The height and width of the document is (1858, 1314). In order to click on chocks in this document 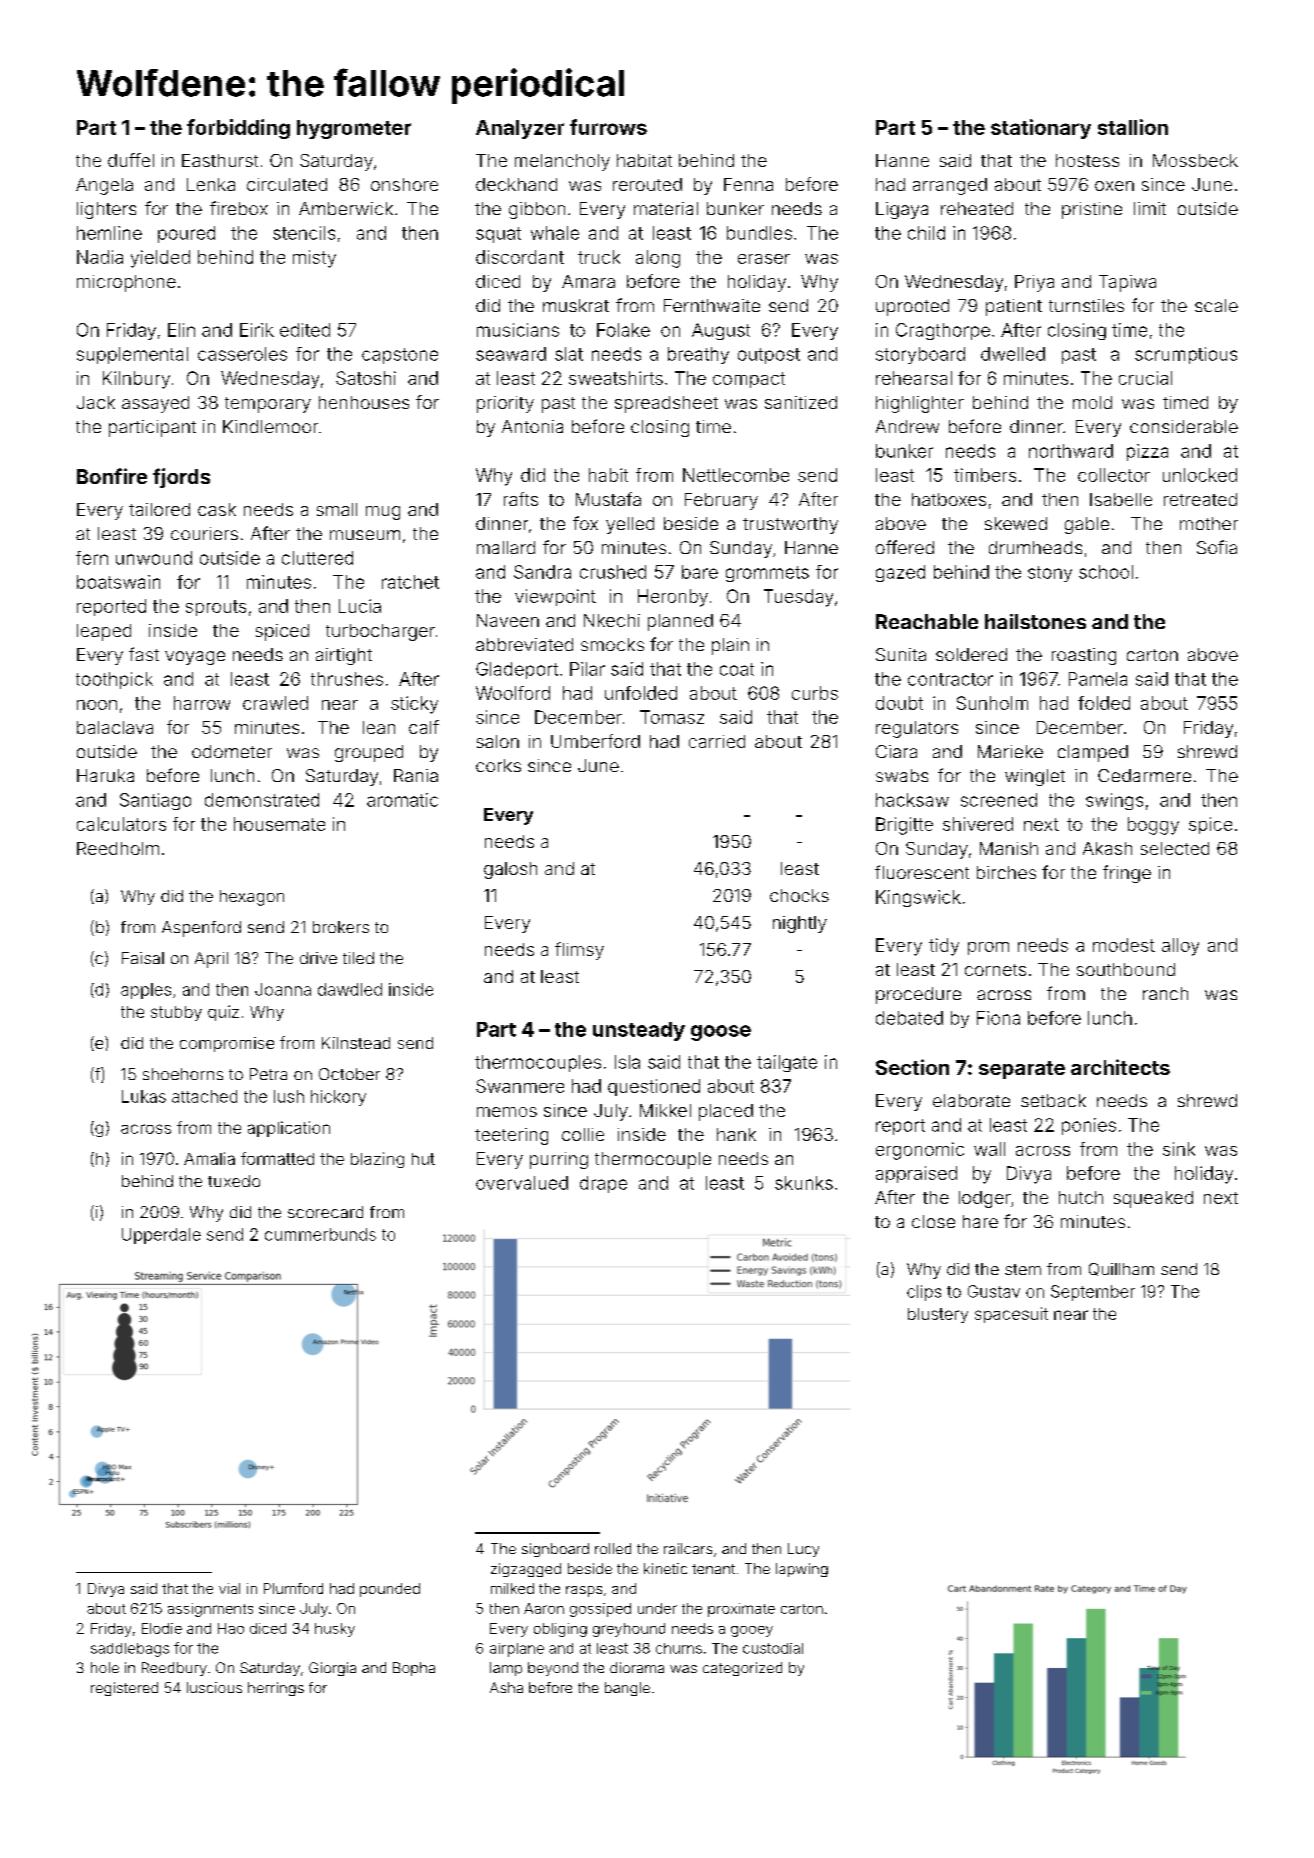, I will do `click(799, 895)`.
